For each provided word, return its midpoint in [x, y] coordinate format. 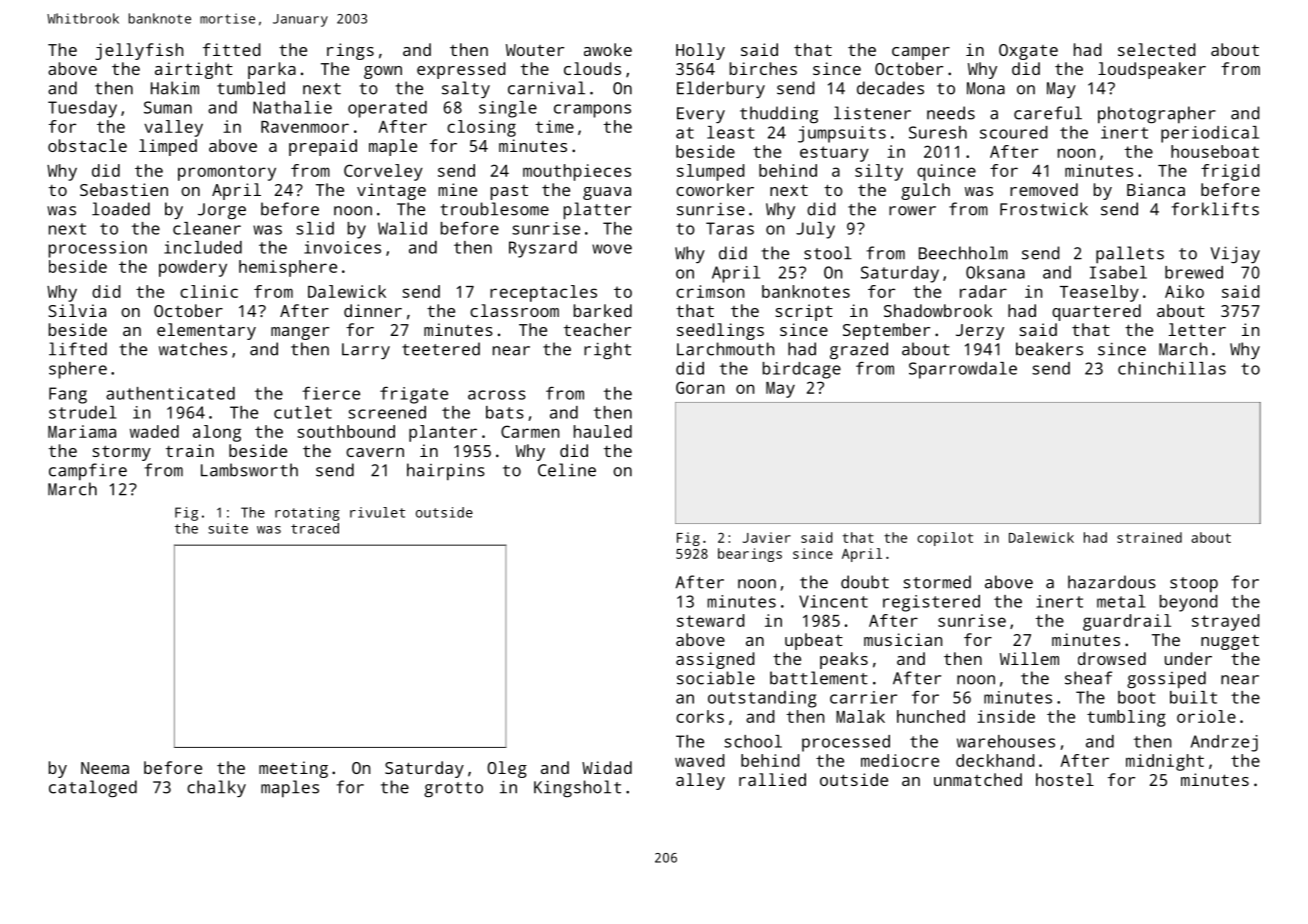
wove [612, 249]
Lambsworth [249, 470]
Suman [168, 107]
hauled [603, 431]
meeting [293, 769]
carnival [546, 88]
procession [98, 249]
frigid [1230, 172]
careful [1048, 113]
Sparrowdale [963, 370]
